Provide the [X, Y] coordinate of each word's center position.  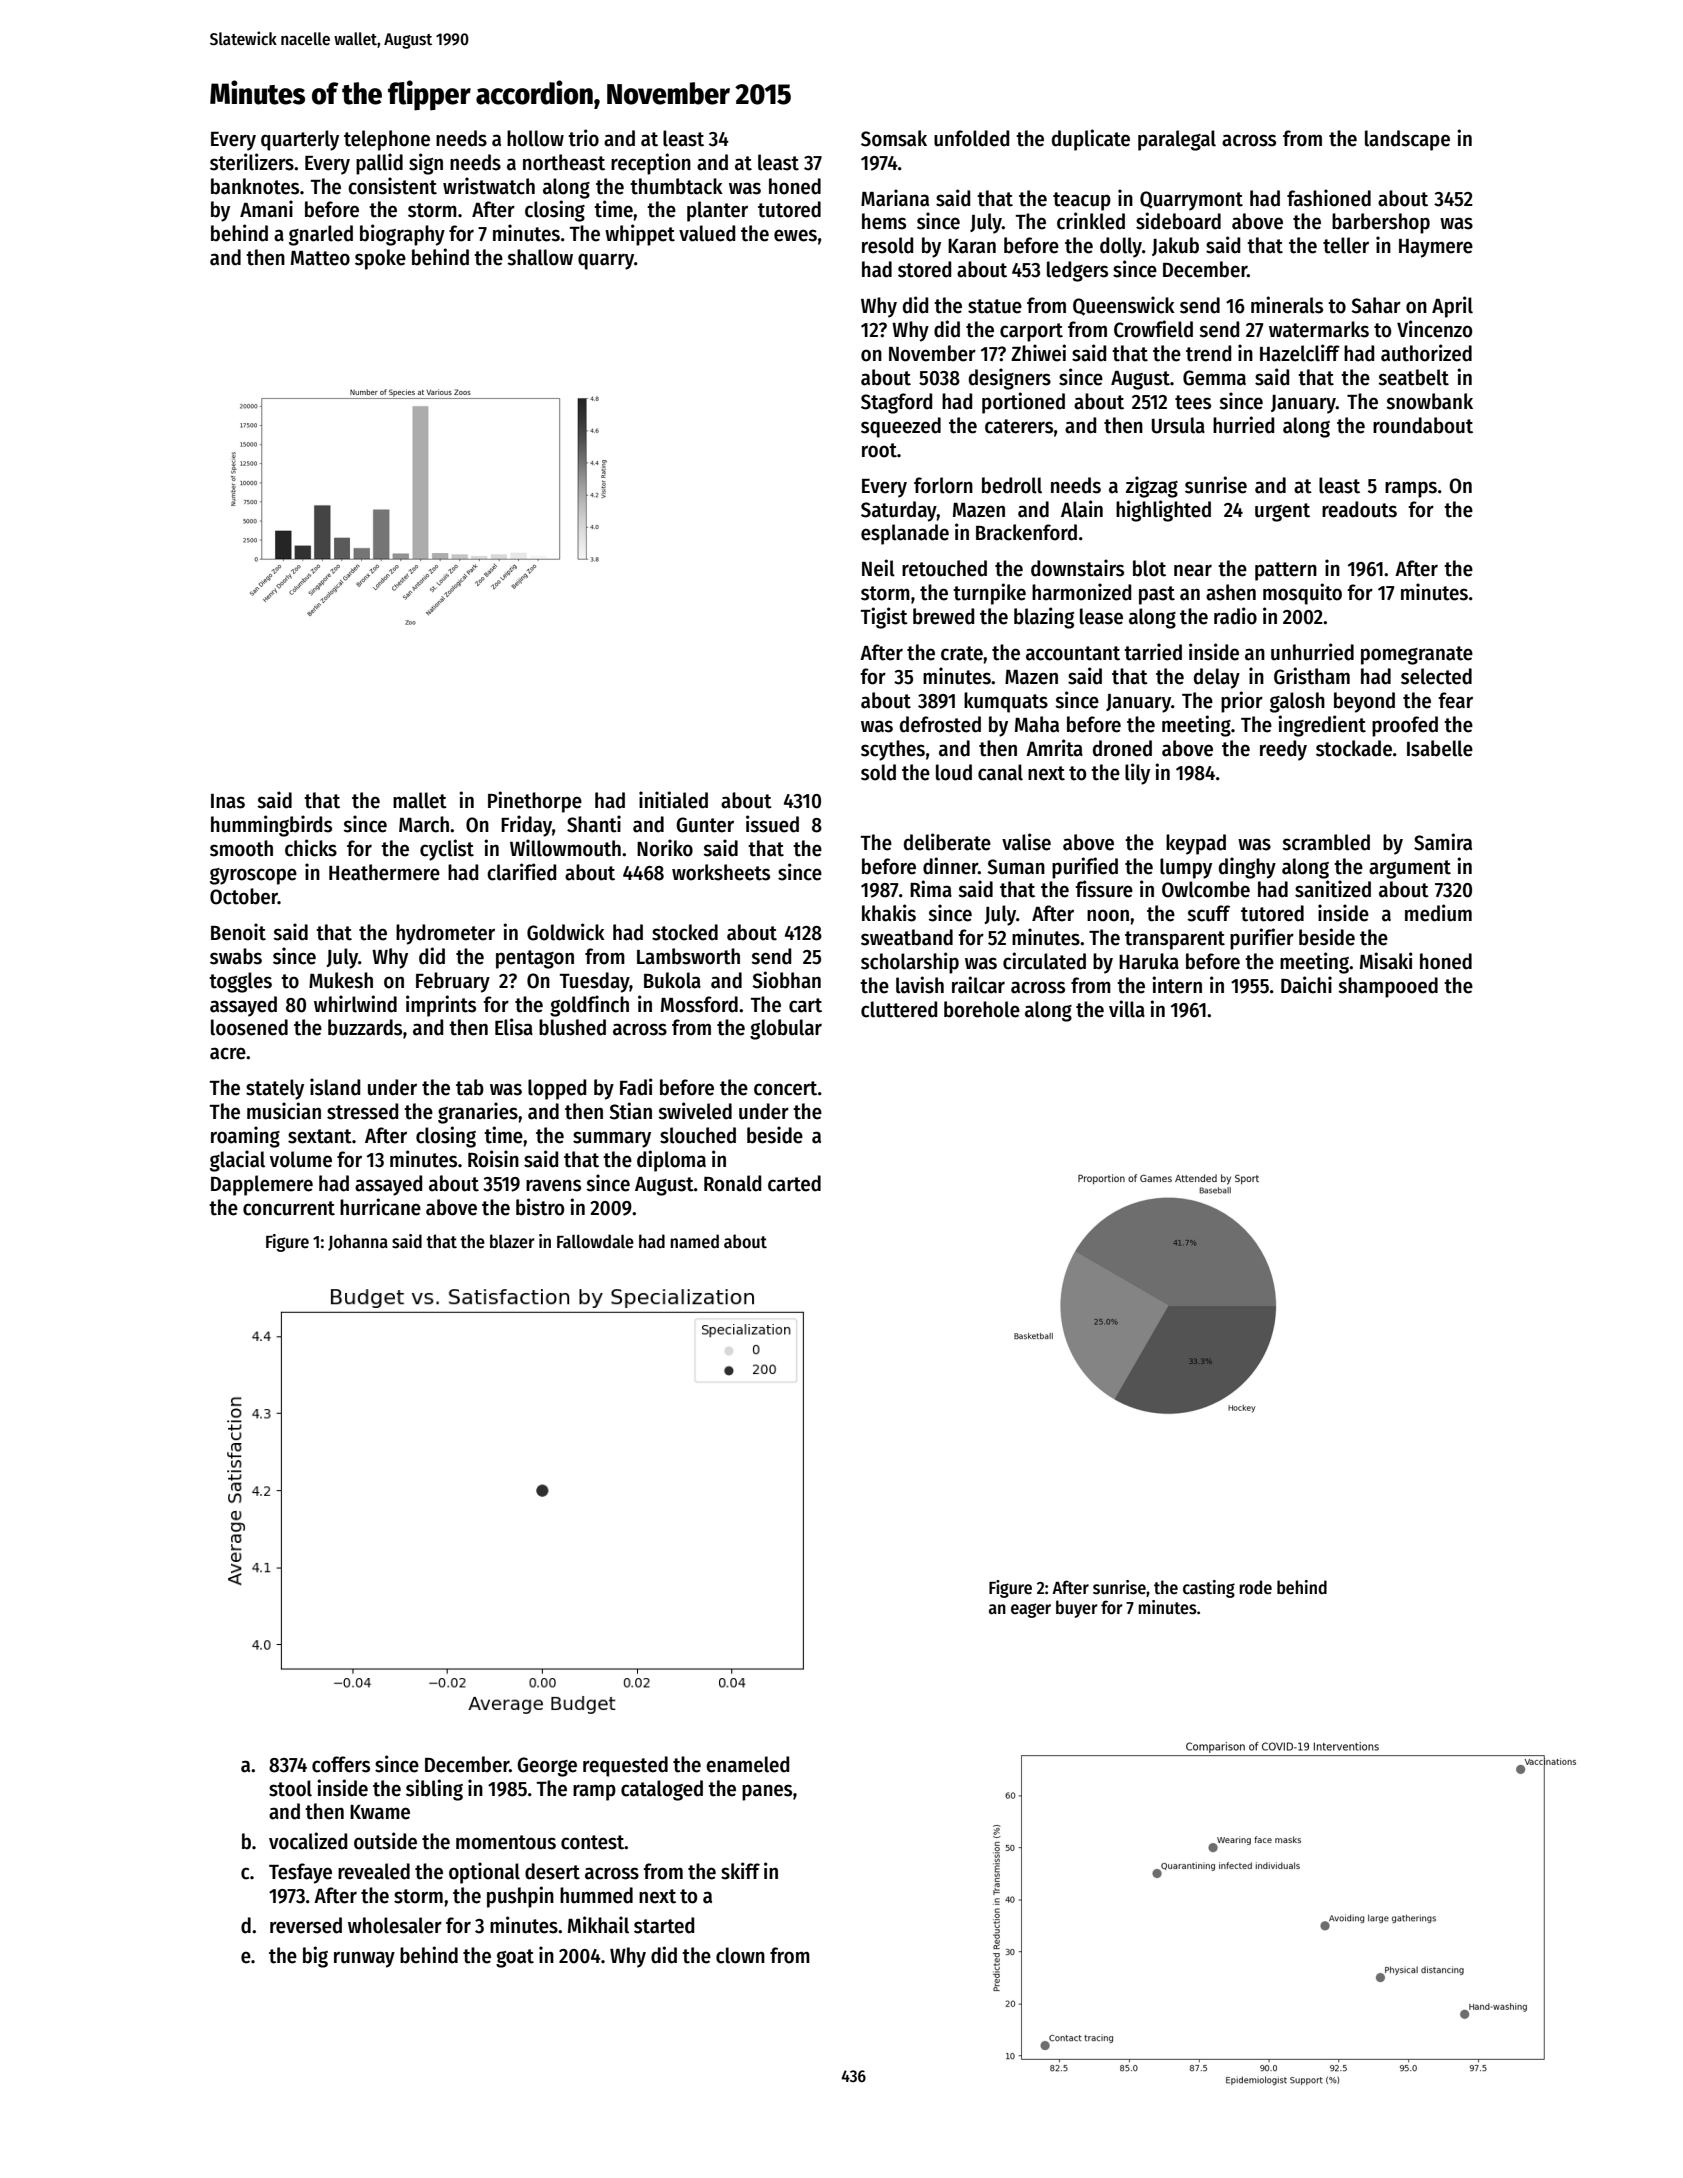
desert [552, 1871]
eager [1031, 1610]
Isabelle [1440, 748]
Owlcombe [1206, 889]
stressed [362, 1111]
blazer [512, 1241]
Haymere [1436, 248]
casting [1209, 1589]
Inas [228, 801]
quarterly [300, 140]
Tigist [884, 618]
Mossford [699, 1004]
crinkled [1091, 221]
